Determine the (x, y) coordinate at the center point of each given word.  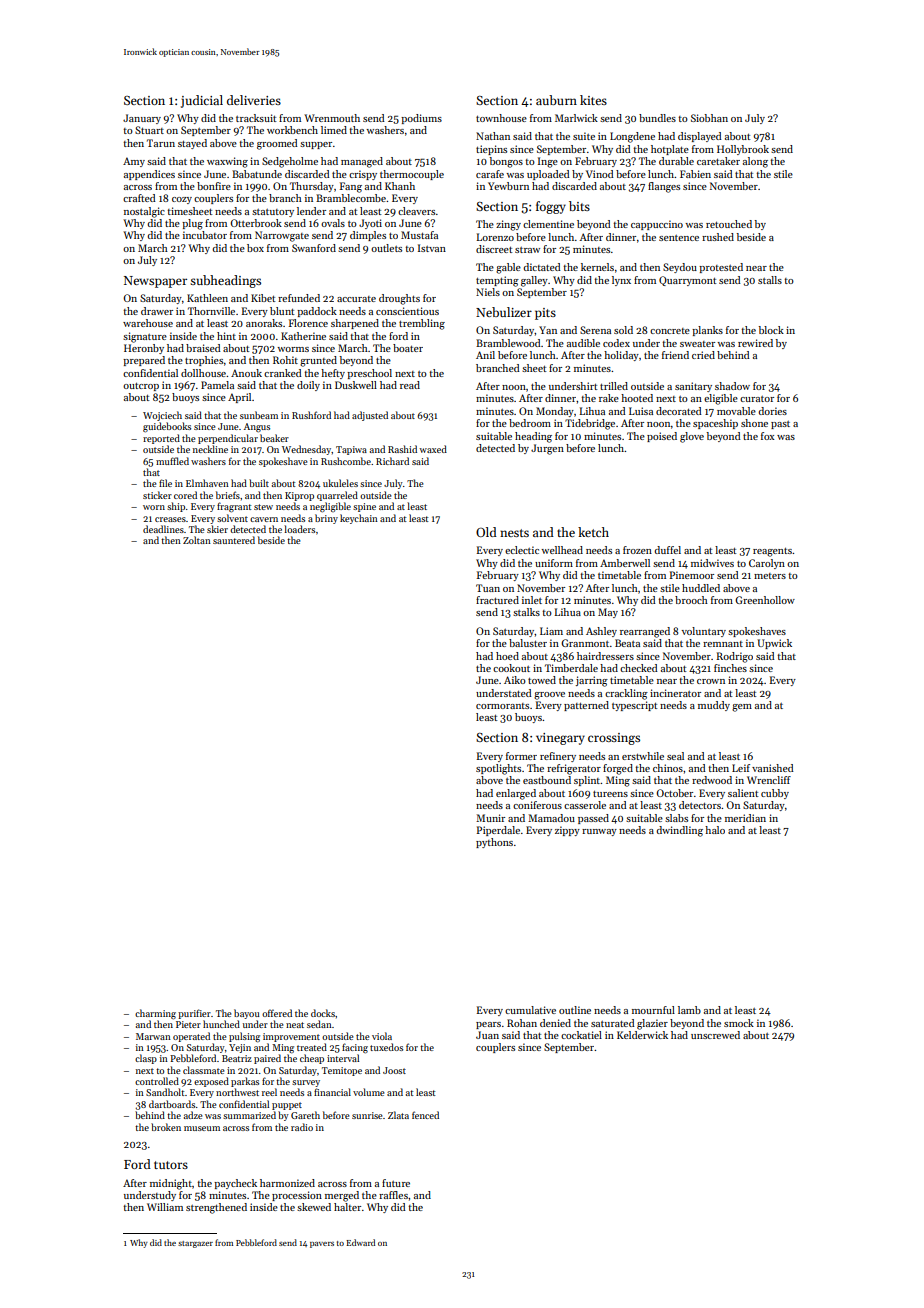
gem (742, 708)
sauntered (234, 540)
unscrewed (715, 1035)
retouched (729, 224)
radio (302, 1127)
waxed (433, 449)
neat (295, 1025)
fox (768, 436)
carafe (490, 174)
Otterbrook (256, 223)
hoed (507, 656)
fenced (425, 1115)
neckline (210, 449)
